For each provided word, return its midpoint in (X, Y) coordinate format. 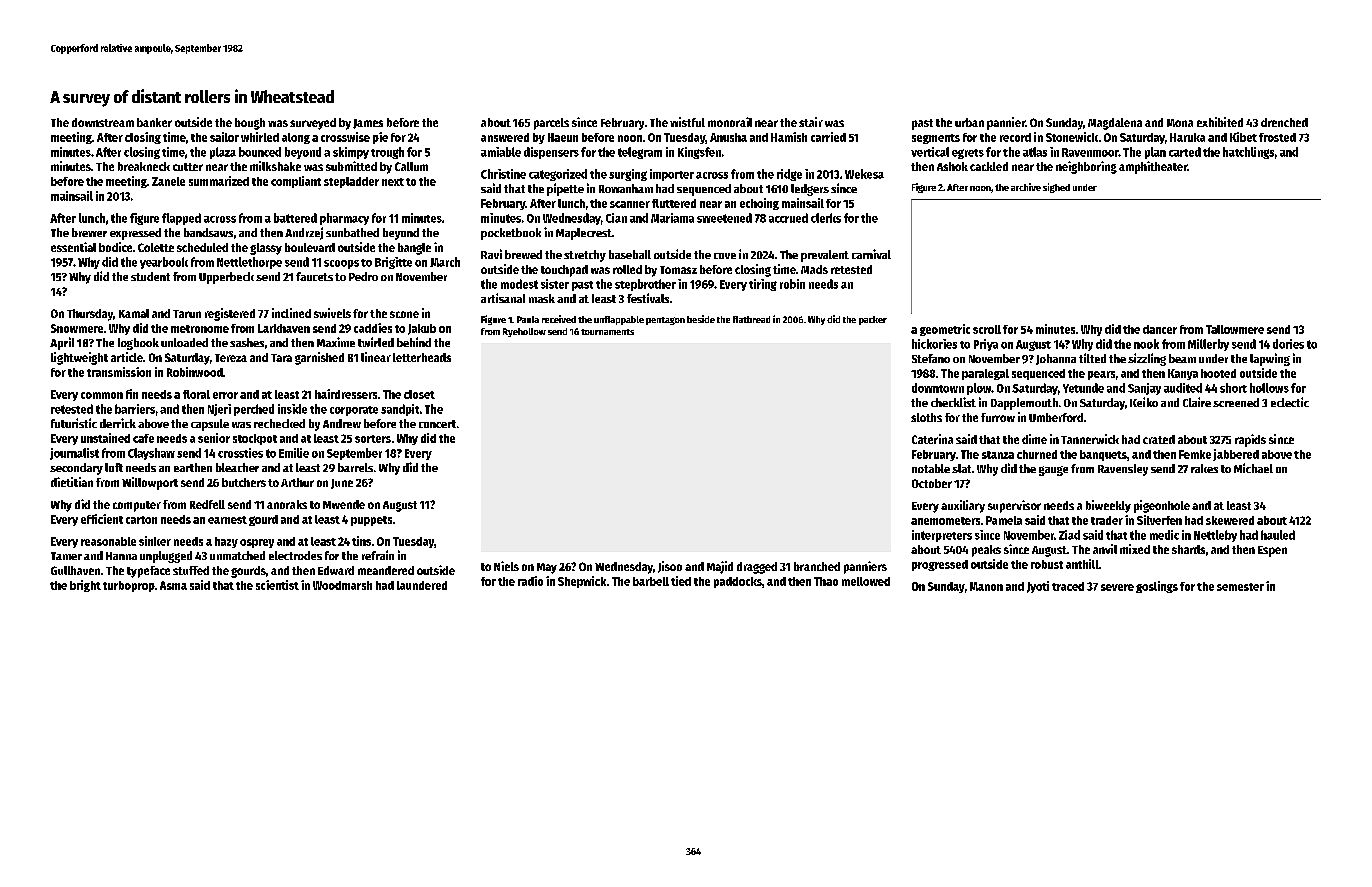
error (225, 395)
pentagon (665, 321)
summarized (219, 181)
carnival (871, 254)
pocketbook (511, 234)
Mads (814, 269)
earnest (227, 520)
